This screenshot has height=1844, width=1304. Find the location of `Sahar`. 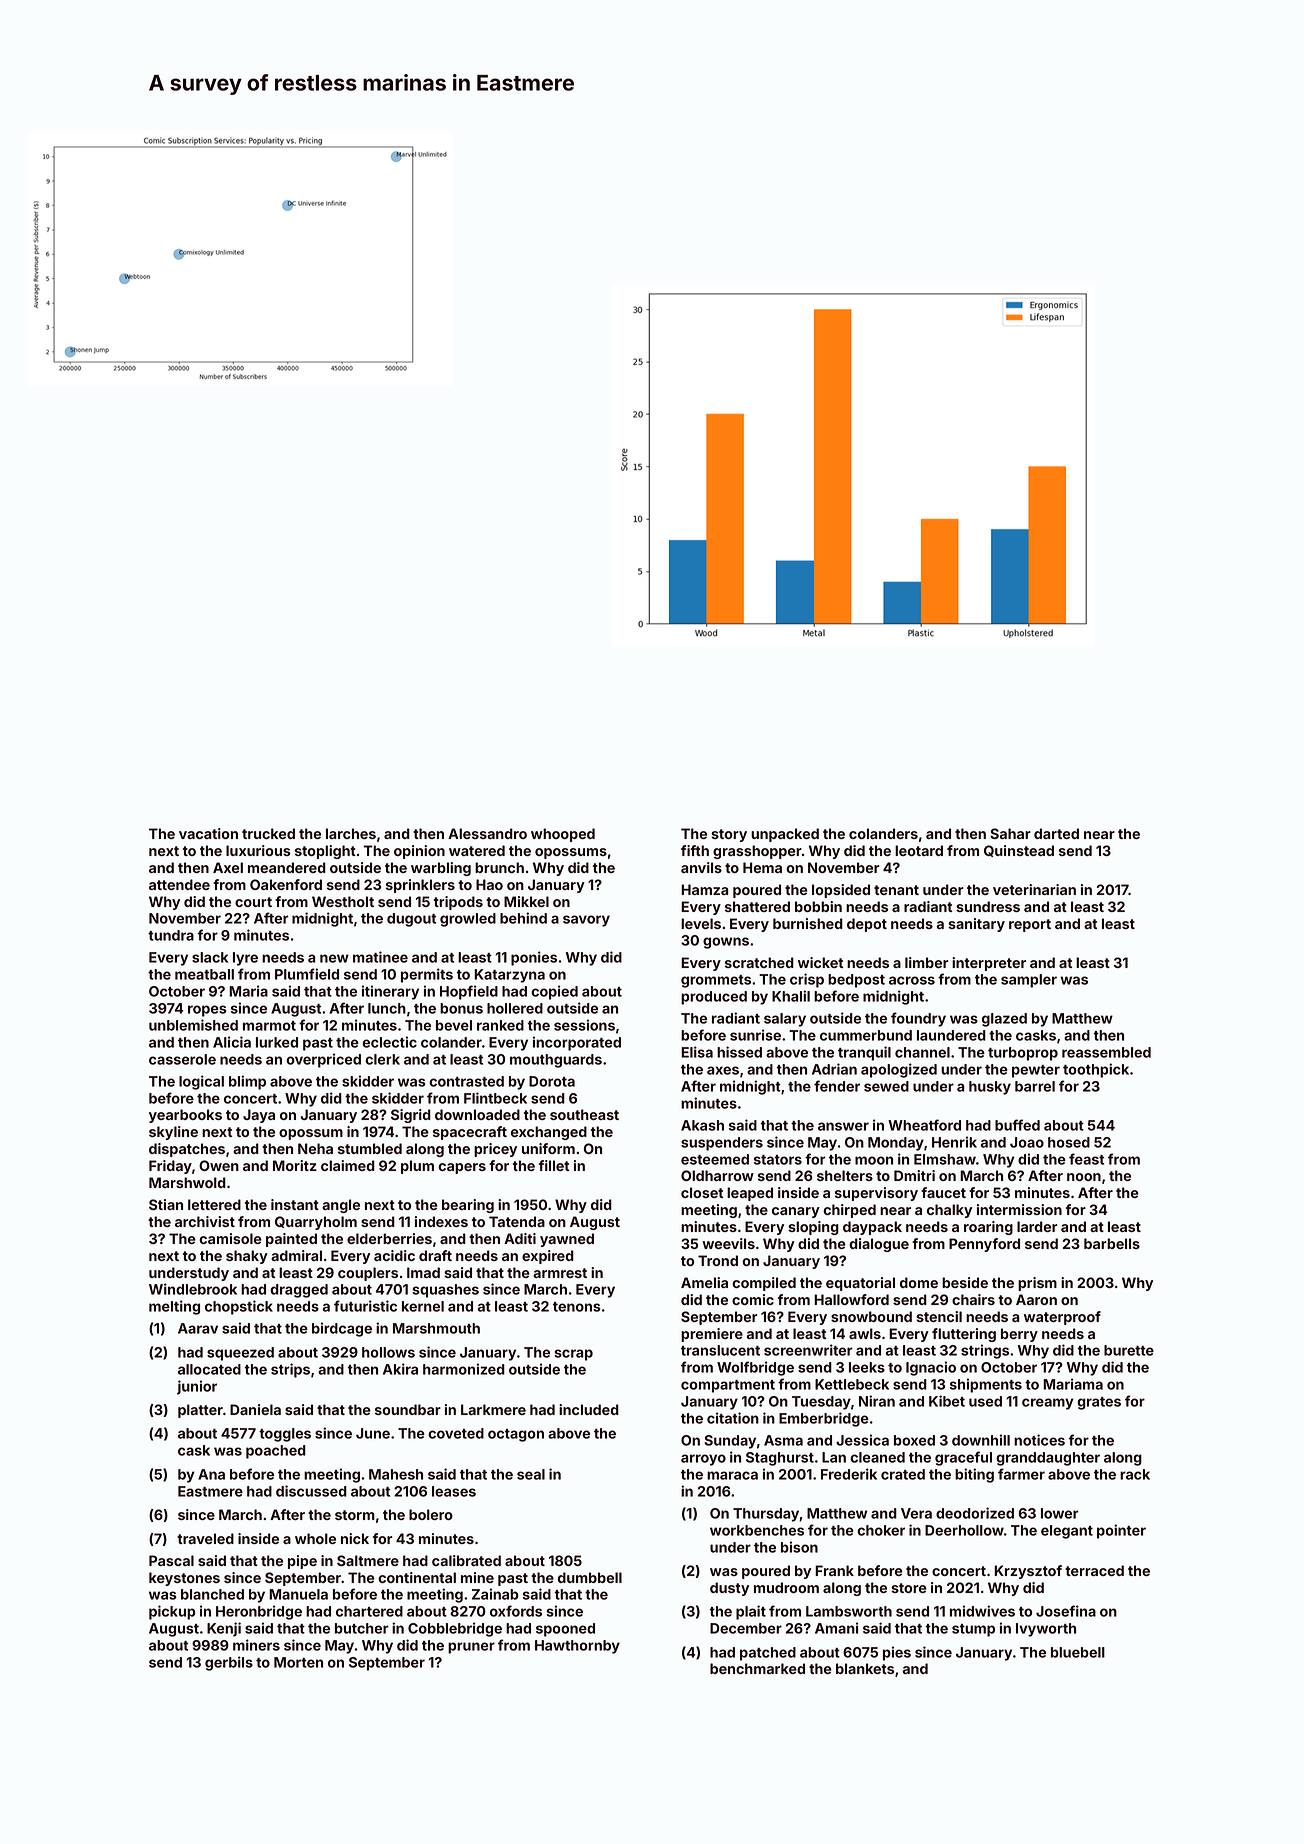

Sahar is located at coordinates (1010, 833).
